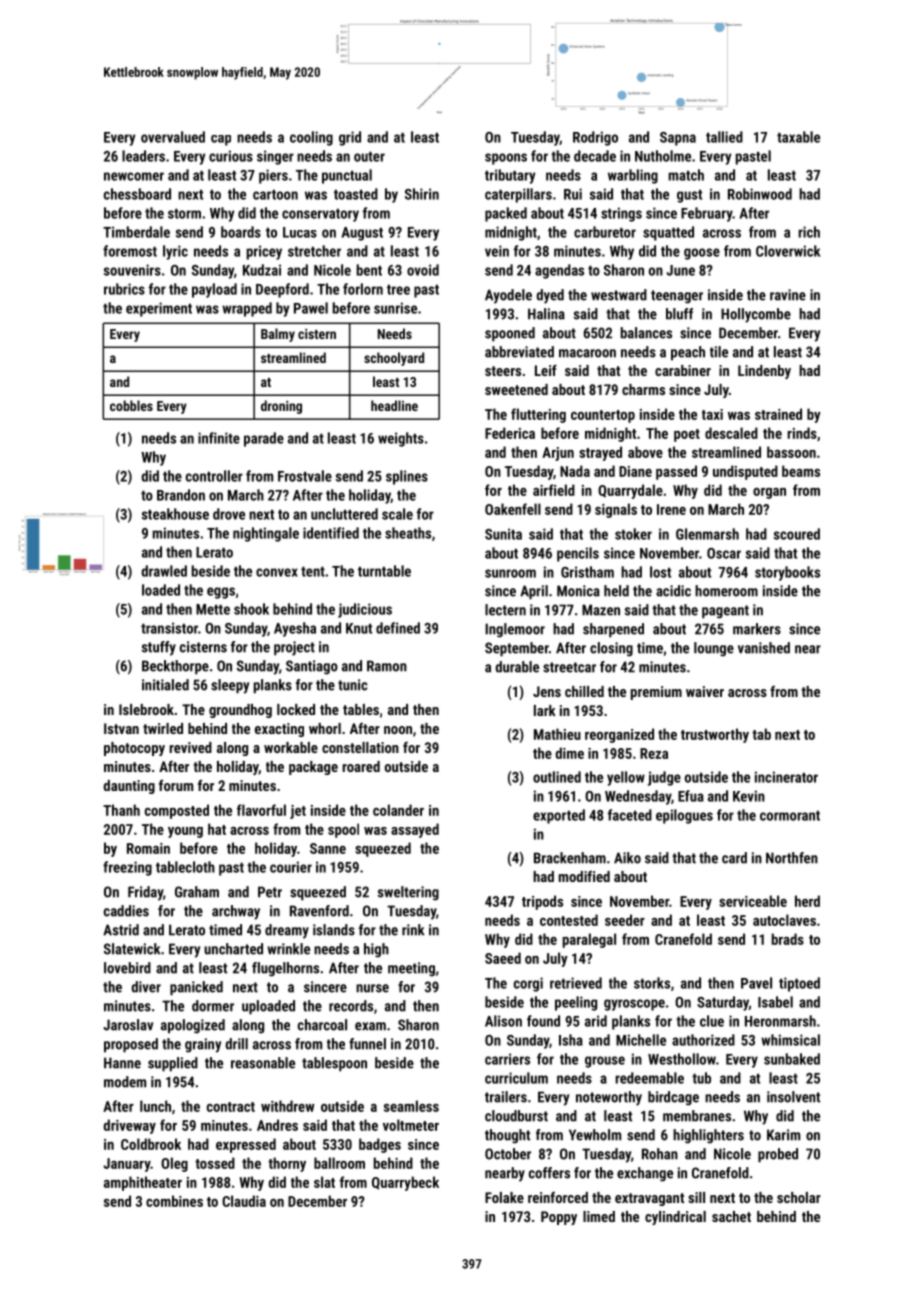 The height and width of the screenshot is (1314, 924). Describe the element at coordinates (285, 969) in the screenshot. I see `flugelhorns` at that location.
